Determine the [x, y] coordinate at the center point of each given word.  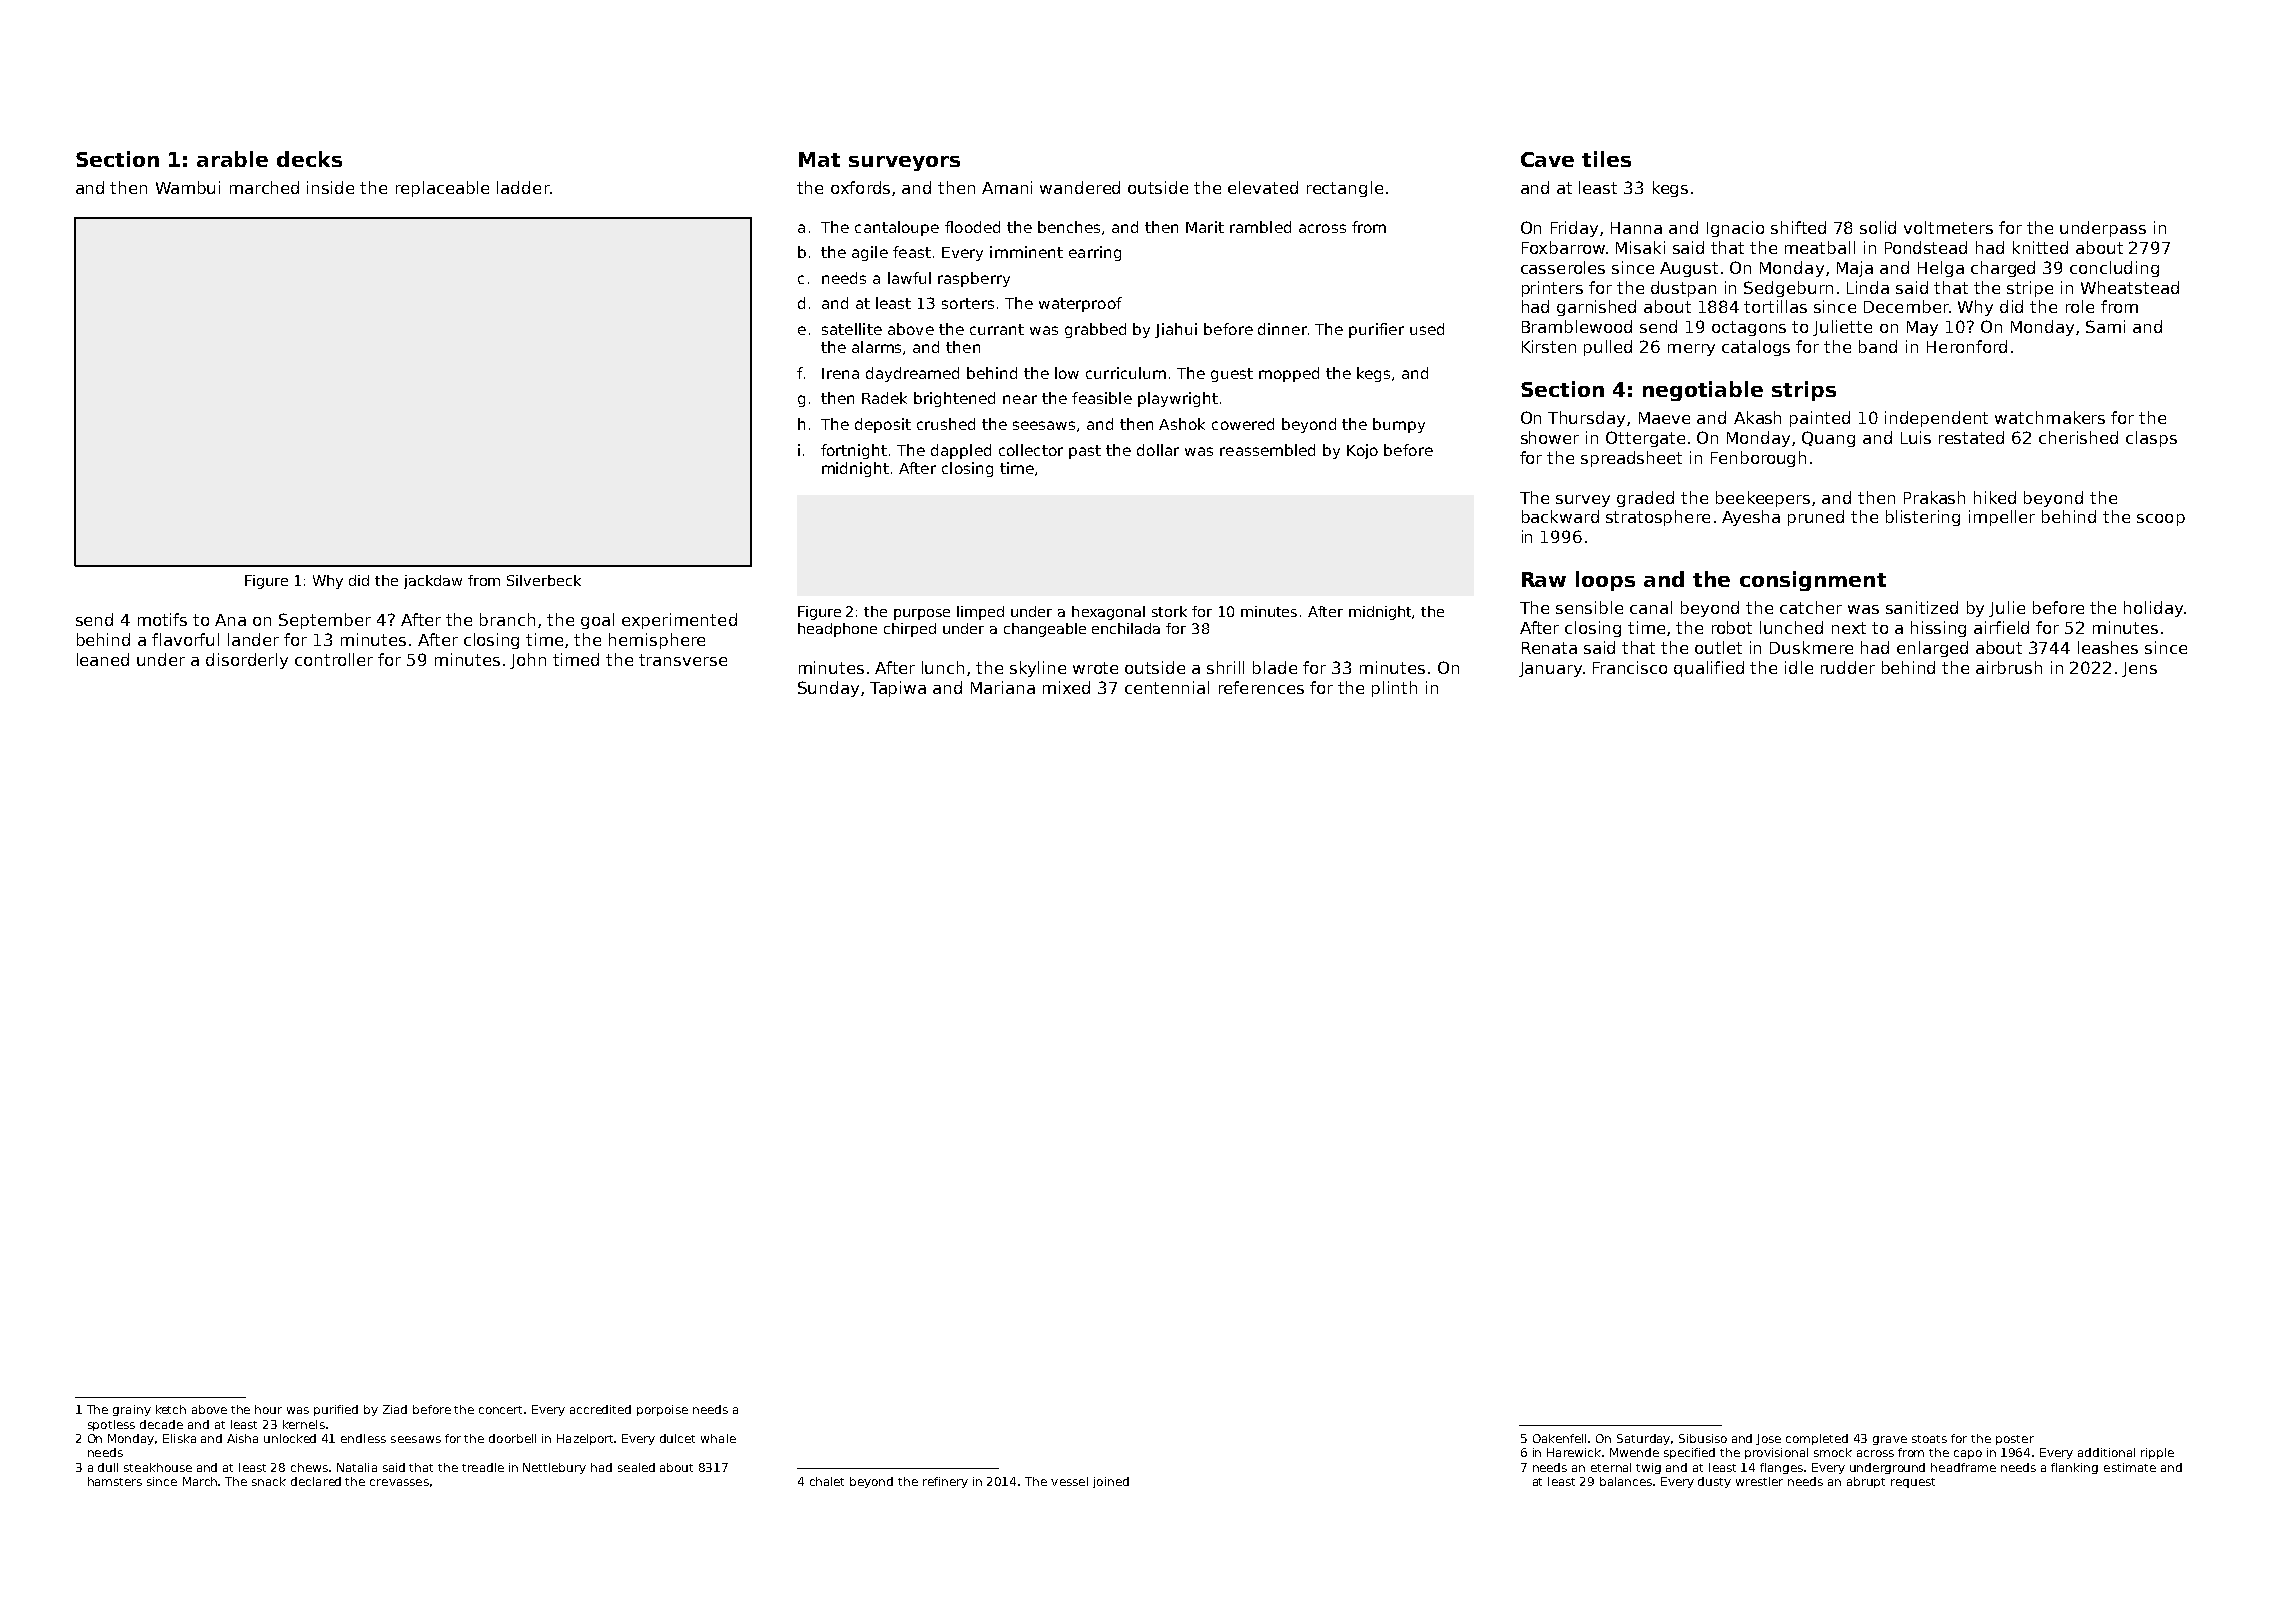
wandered [1080, 187]
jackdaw [433, 582]
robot [1732, 627]
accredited [600, 1409]
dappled [961, 451]
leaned [103, 659]
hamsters [115, 1481]
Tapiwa [898, 689]
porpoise [662, 1410]
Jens [2139, 669]
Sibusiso [1703, 1438]
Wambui [188, 187]
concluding [2114, 269]
